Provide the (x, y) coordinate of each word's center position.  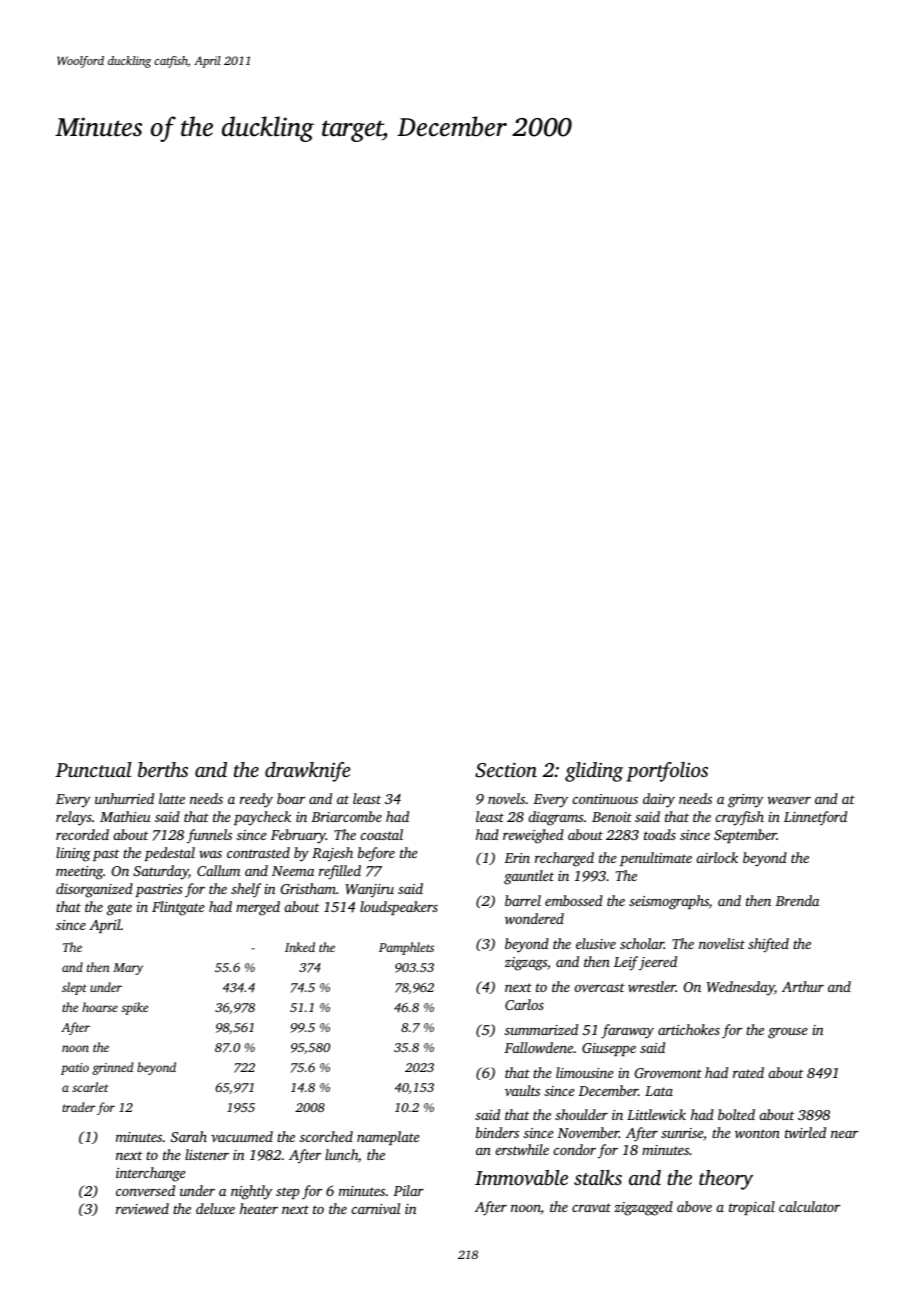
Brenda (797, 900)
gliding (594, 772)
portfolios (667, 772)
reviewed (142, 1208)
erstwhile (522, 1149)
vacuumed (242, 1136)
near (844, 1134)
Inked (300, 947)
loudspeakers (399, 908)
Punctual (93, 769)
